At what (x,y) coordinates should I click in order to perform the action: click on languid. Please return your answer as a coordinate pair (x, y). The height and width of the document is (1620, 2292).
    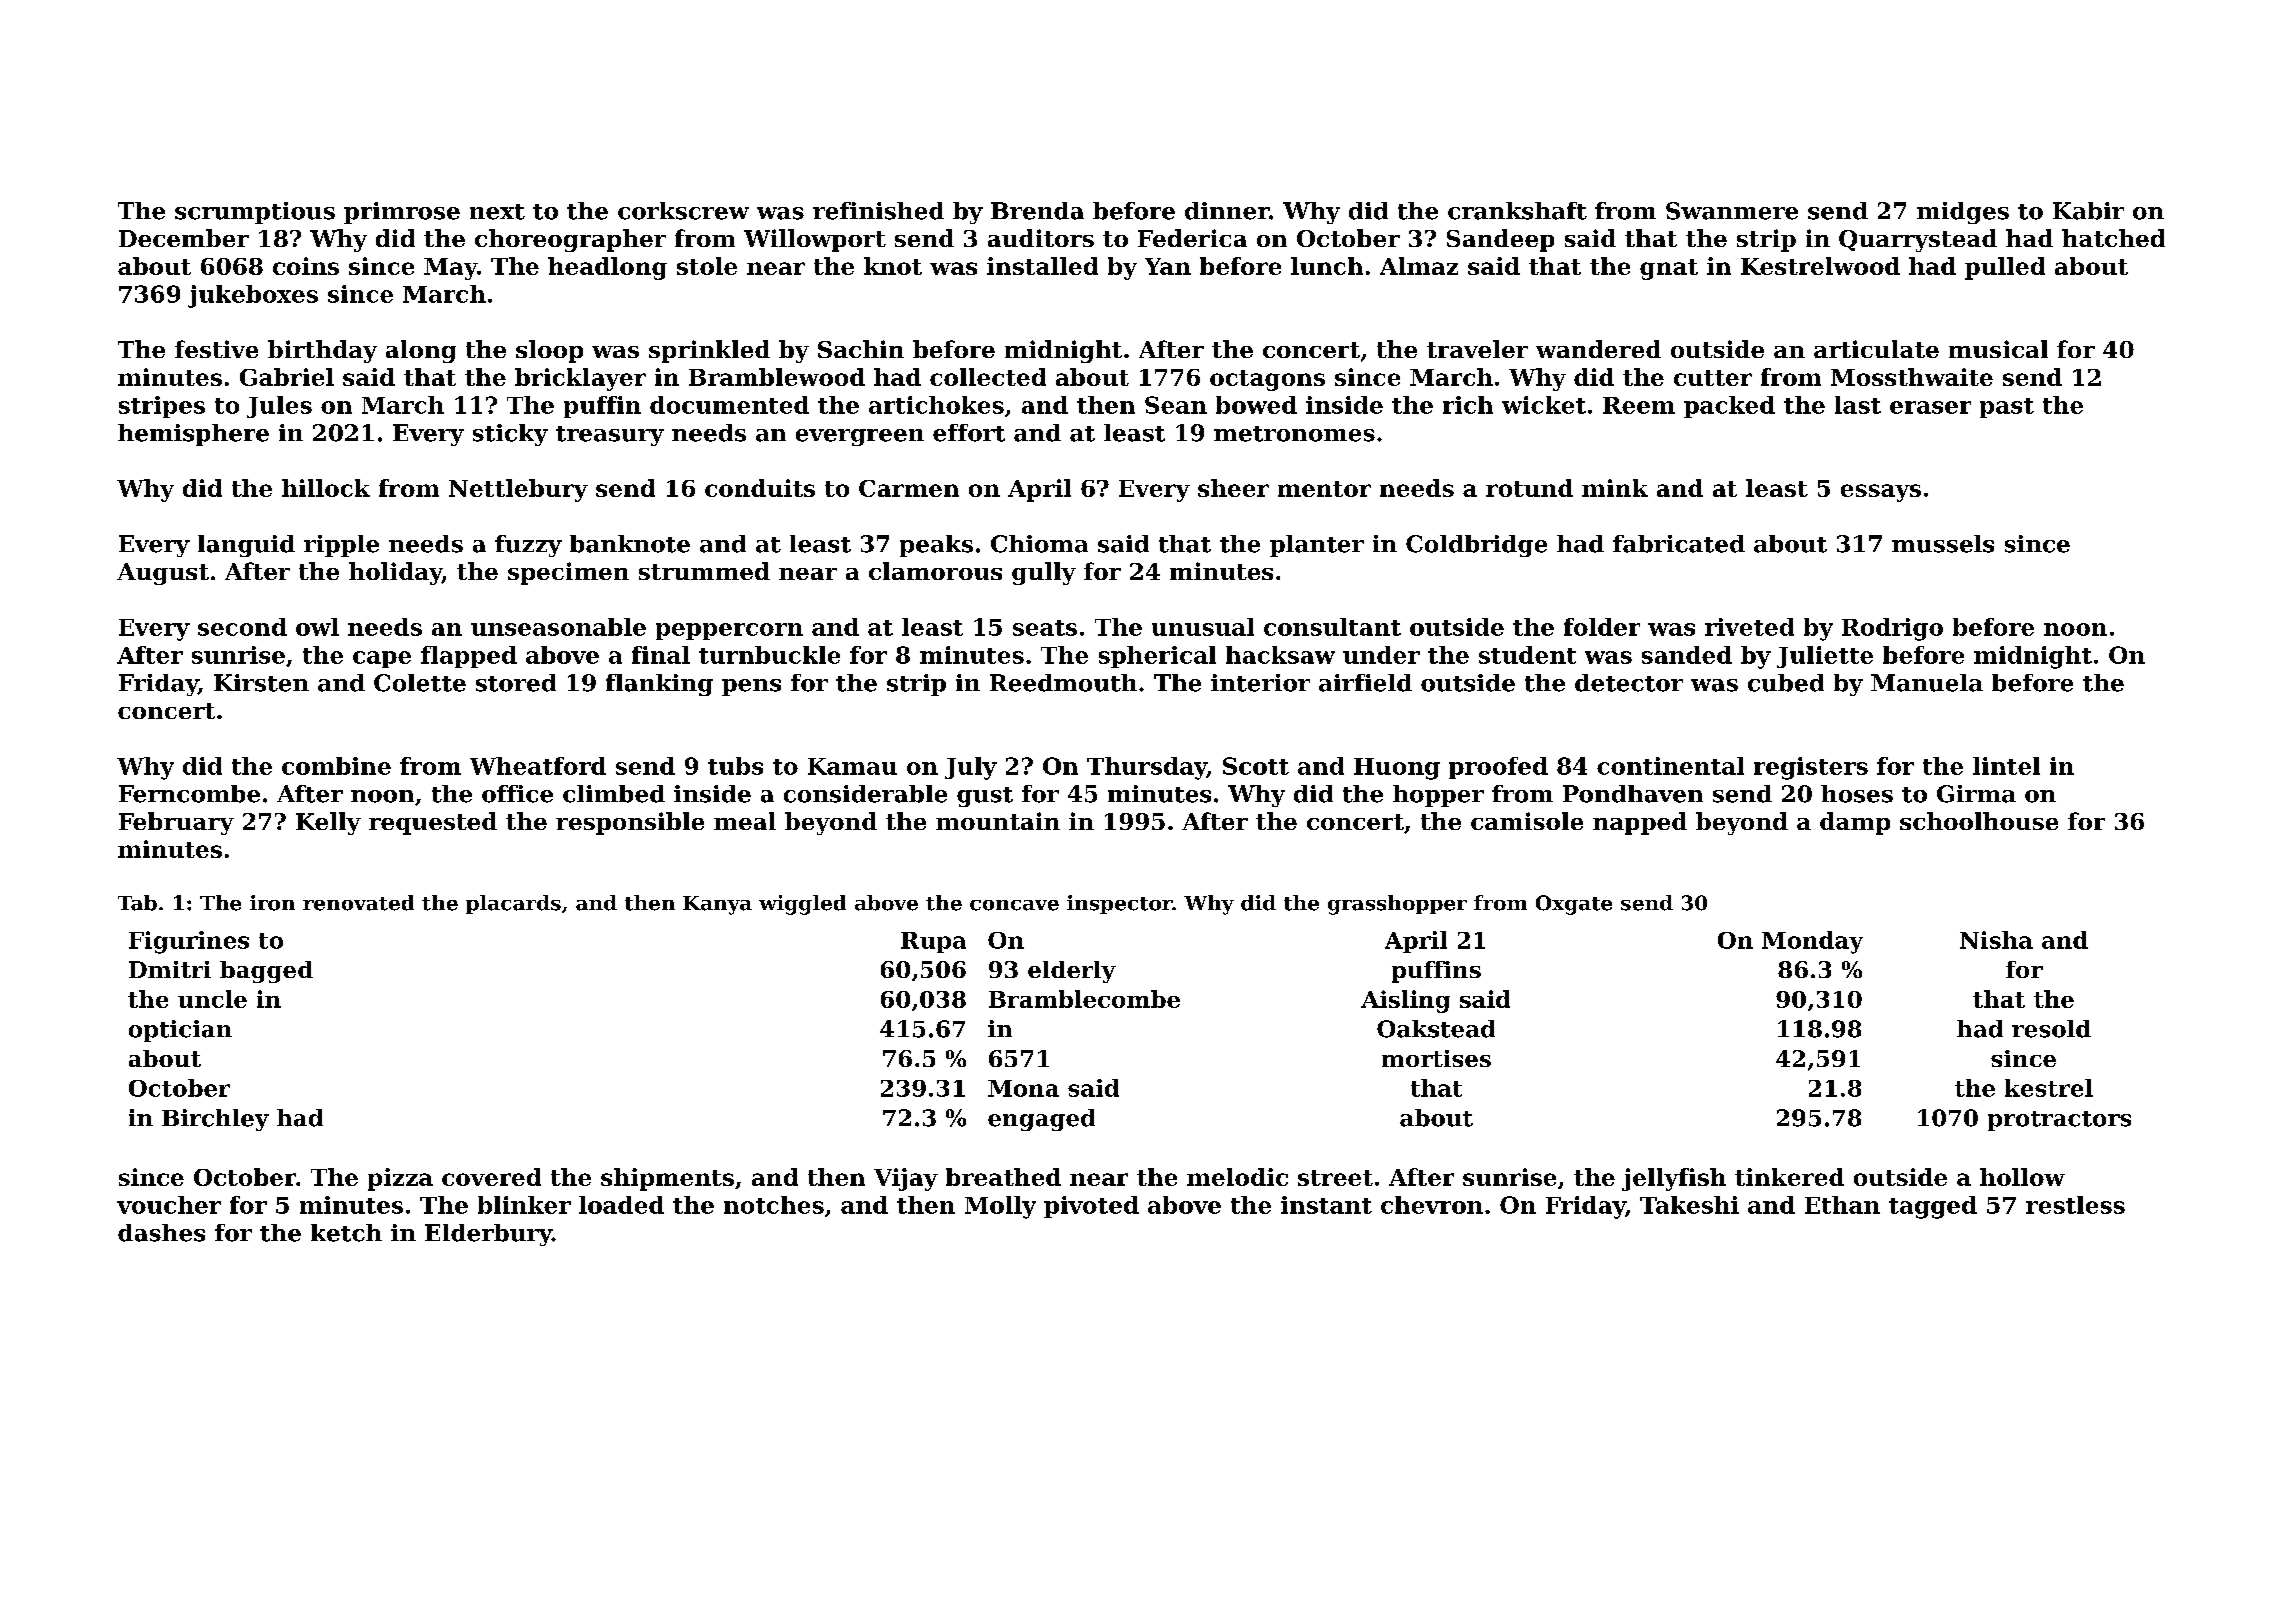
    Looking at the image, I should click on (246, 546).
